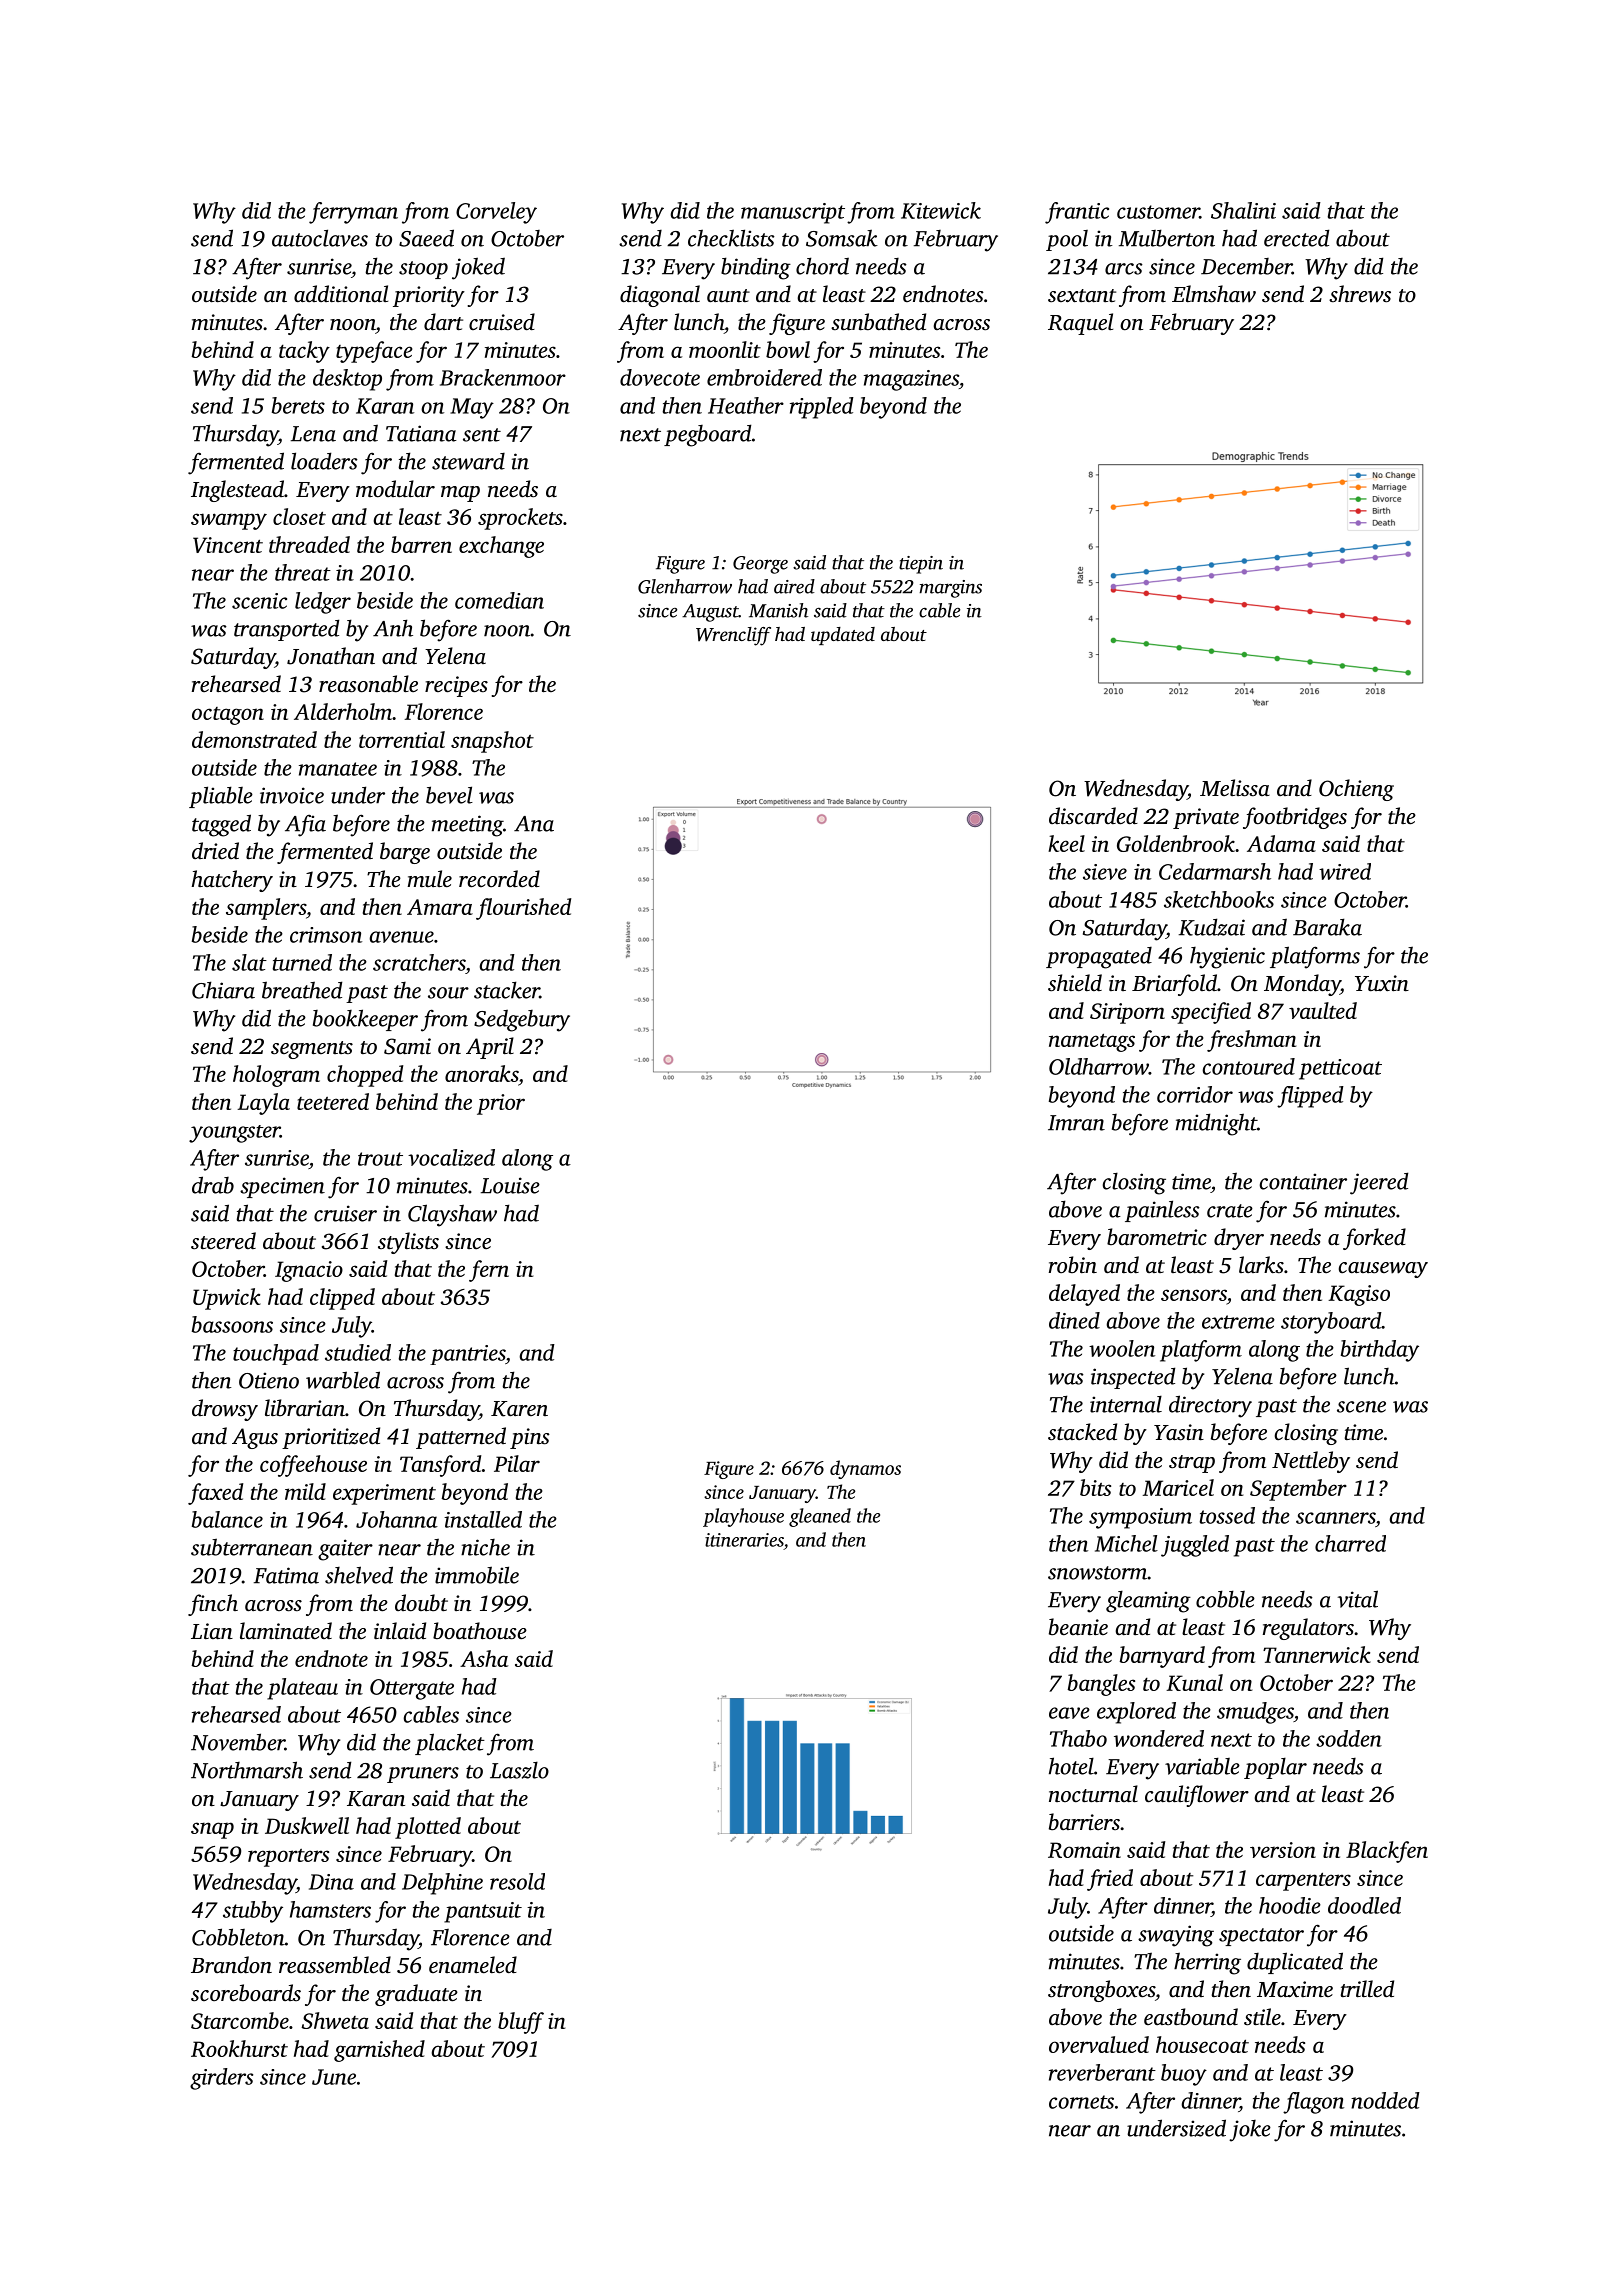  What do you see at coordinates (820, 1517) in the image?
I see `gleaned` at bounding box center [820, 1517].
